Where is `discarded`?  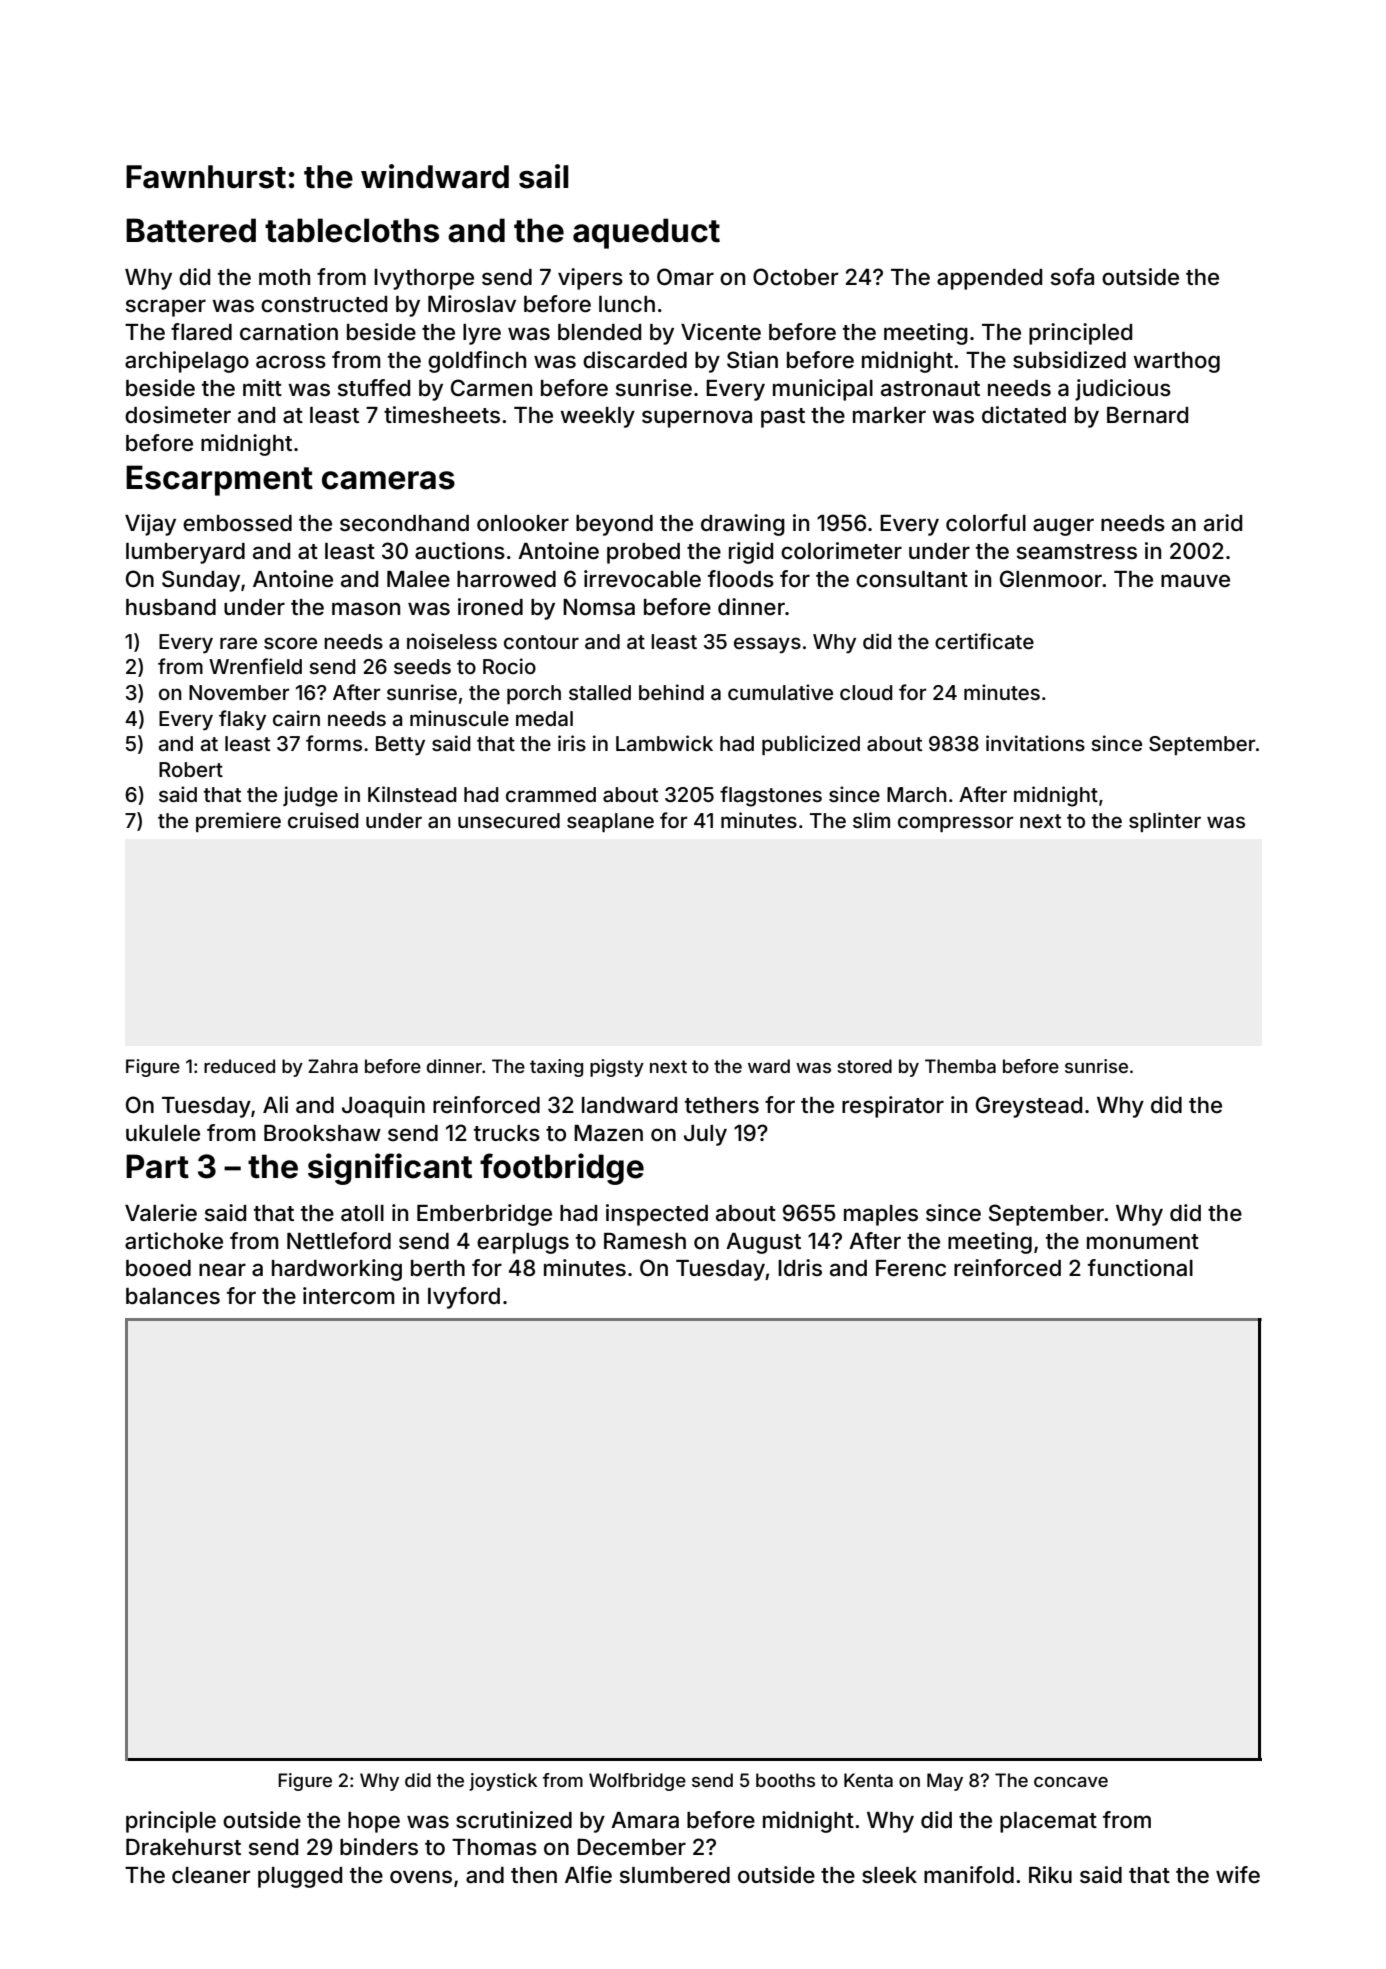 discarded is located at coordinates (635, 360).
